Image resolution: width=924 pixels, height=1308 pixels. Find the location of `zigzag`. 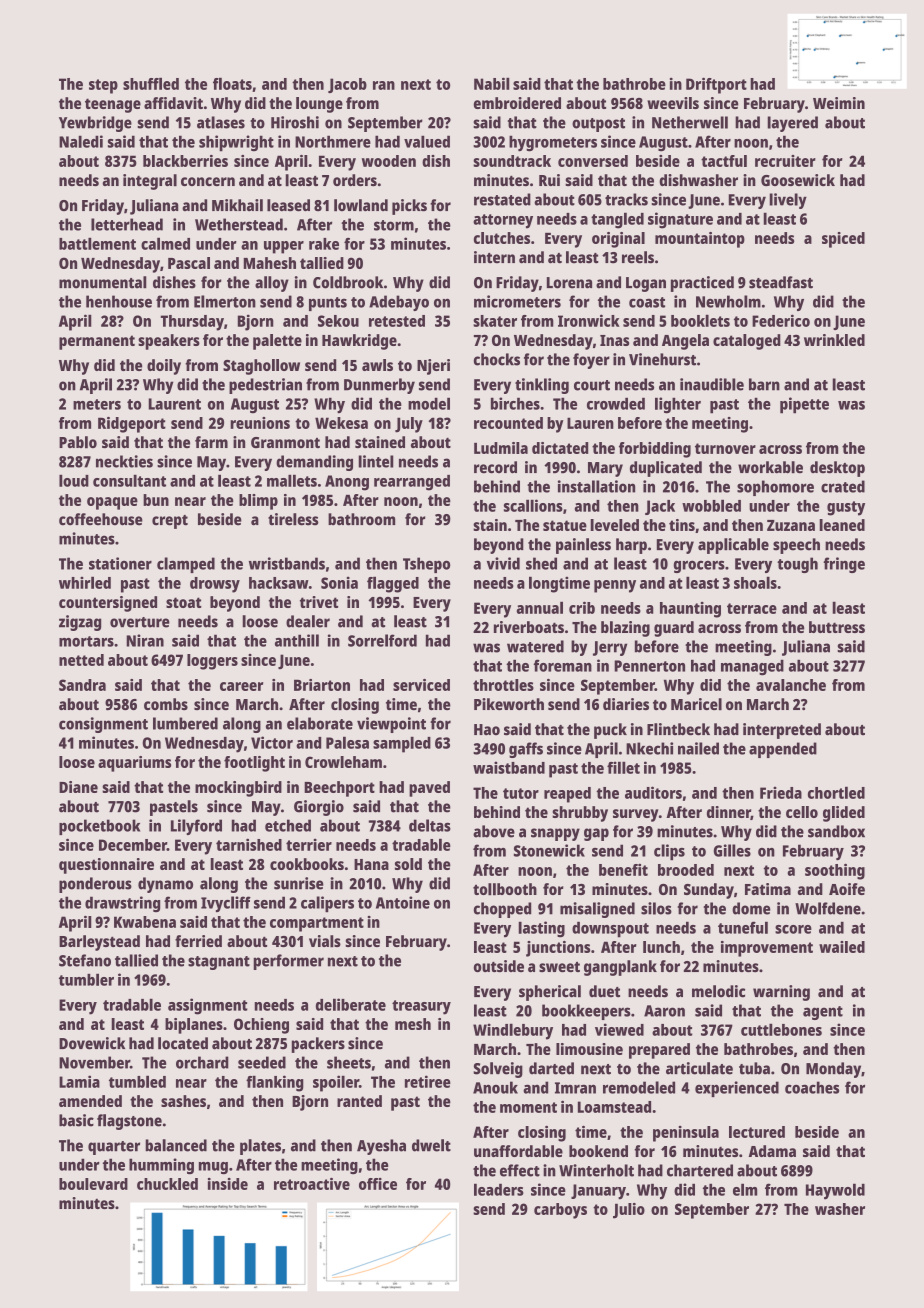

zigzag is located at coordinates (80, 623).
